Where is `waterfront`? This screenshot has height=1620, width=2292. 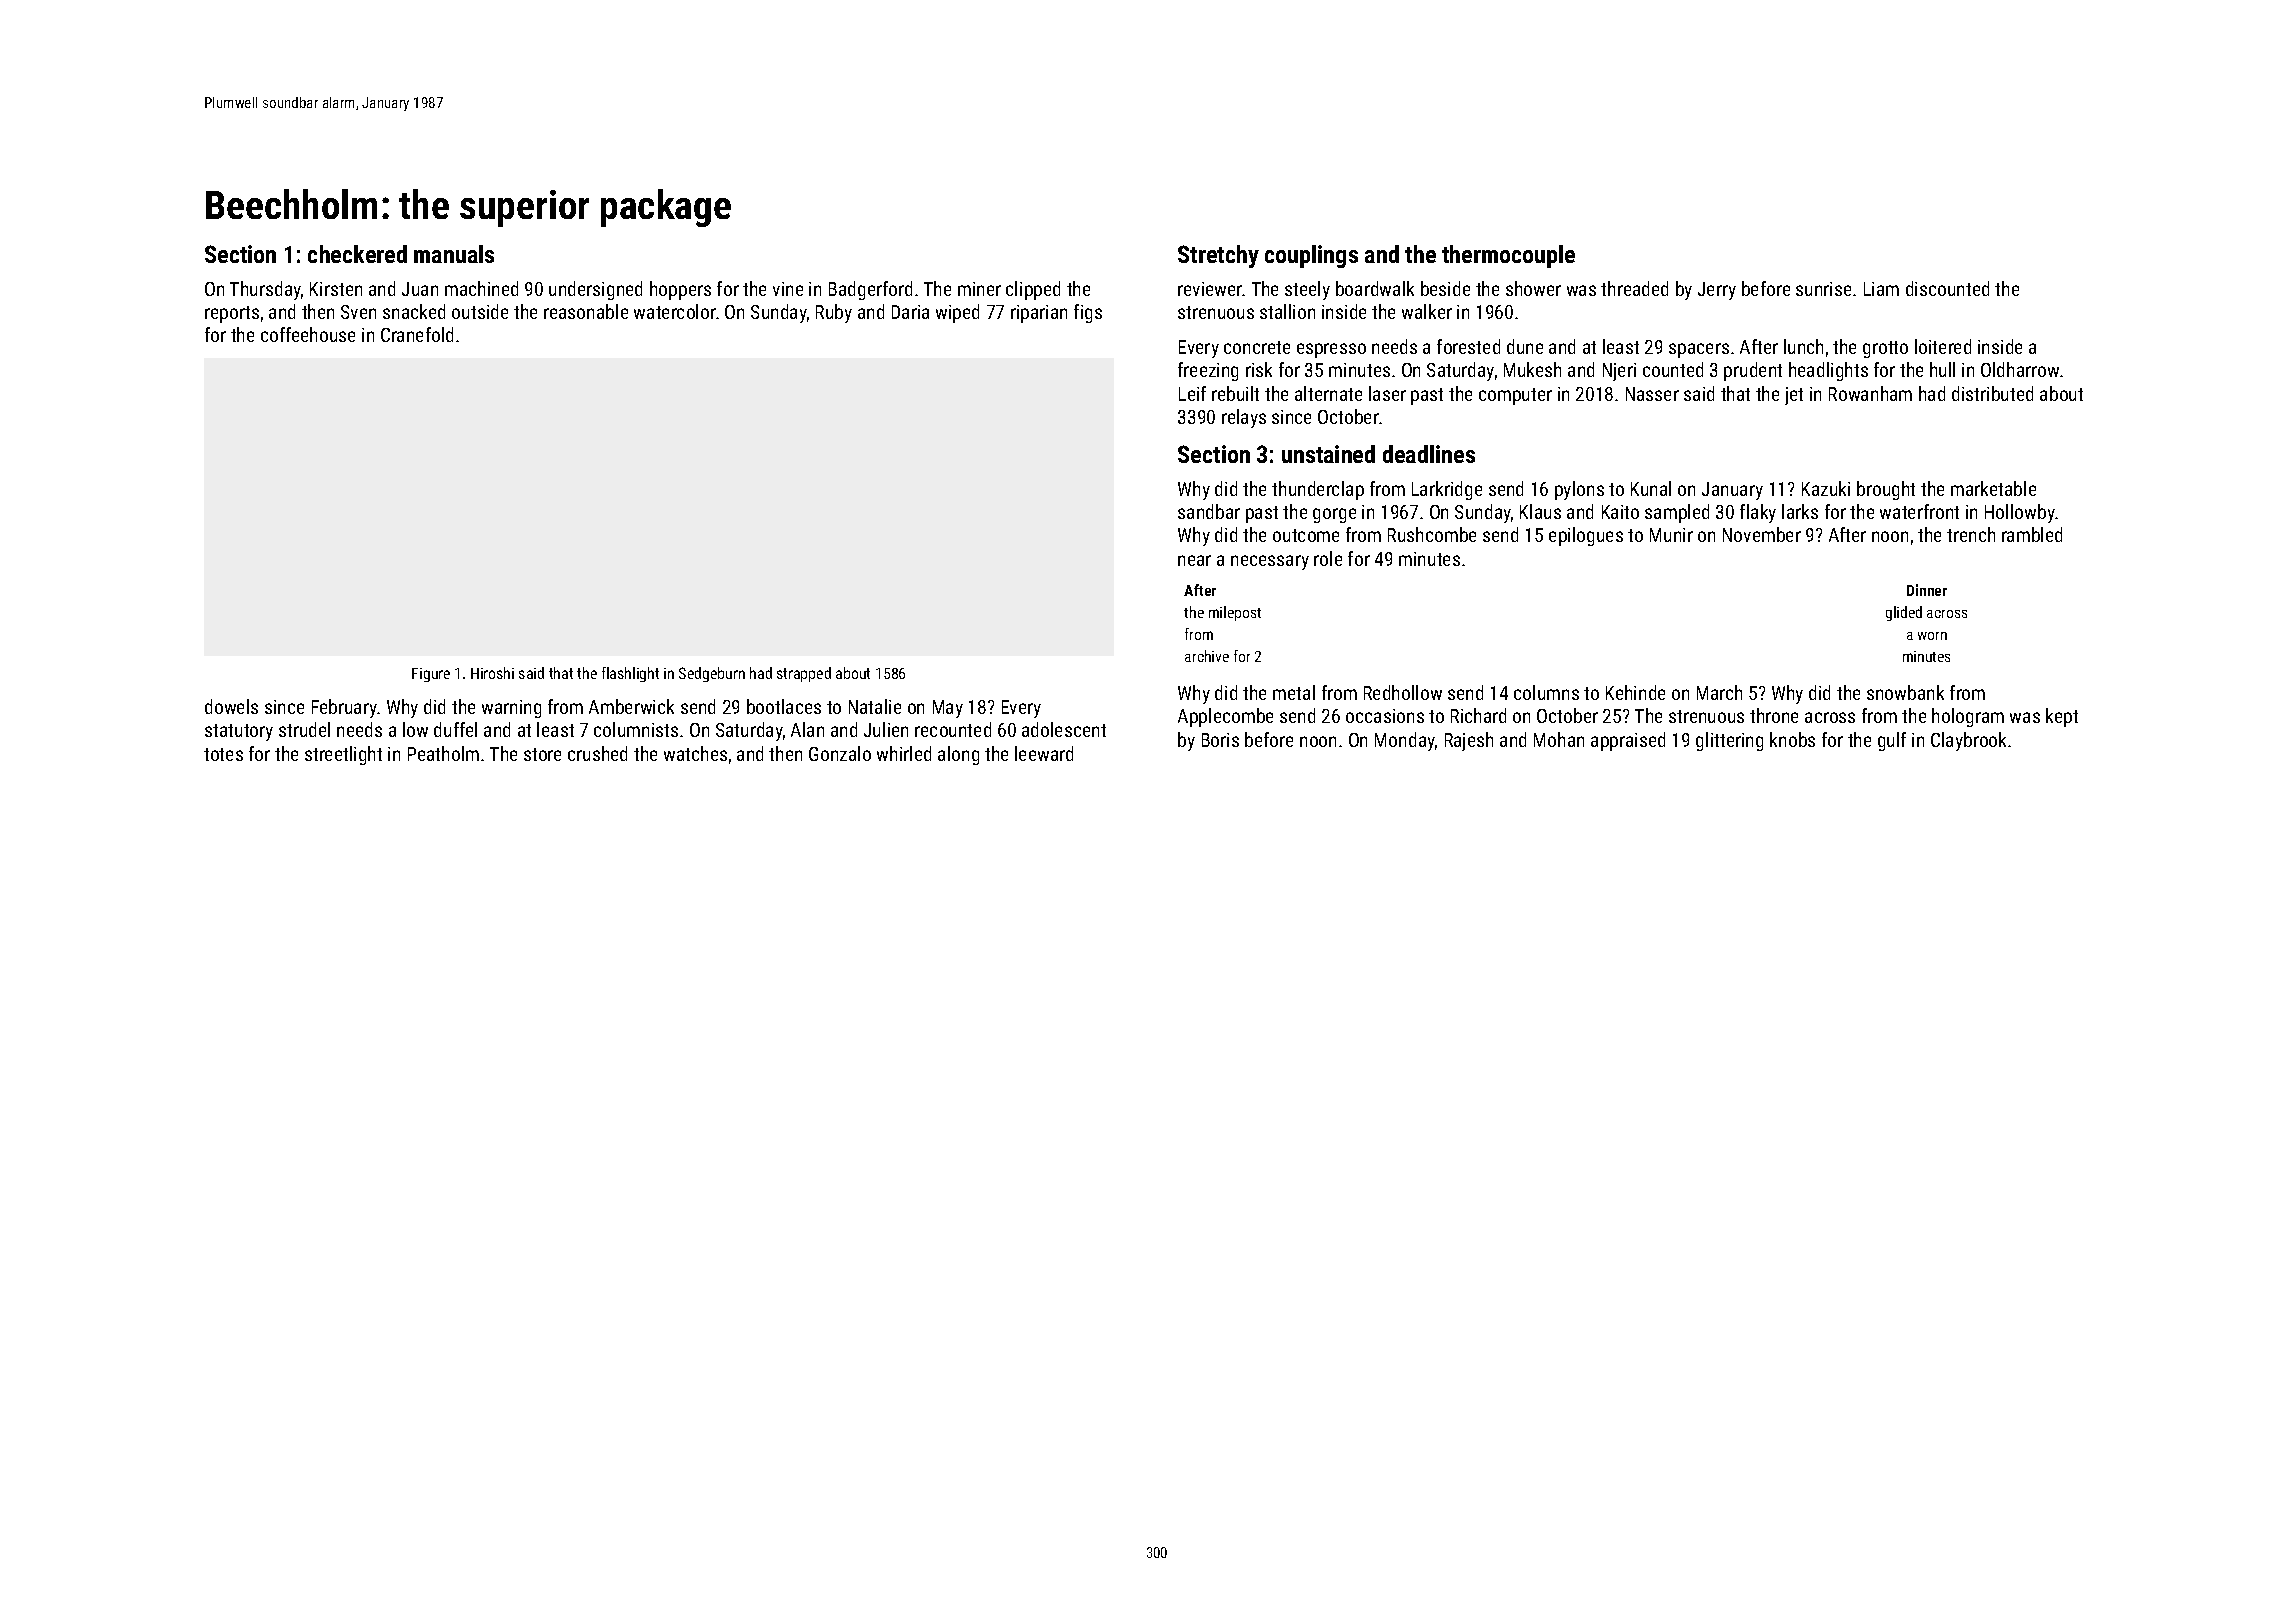 waterfront is located at coordinates (1919, 511).
